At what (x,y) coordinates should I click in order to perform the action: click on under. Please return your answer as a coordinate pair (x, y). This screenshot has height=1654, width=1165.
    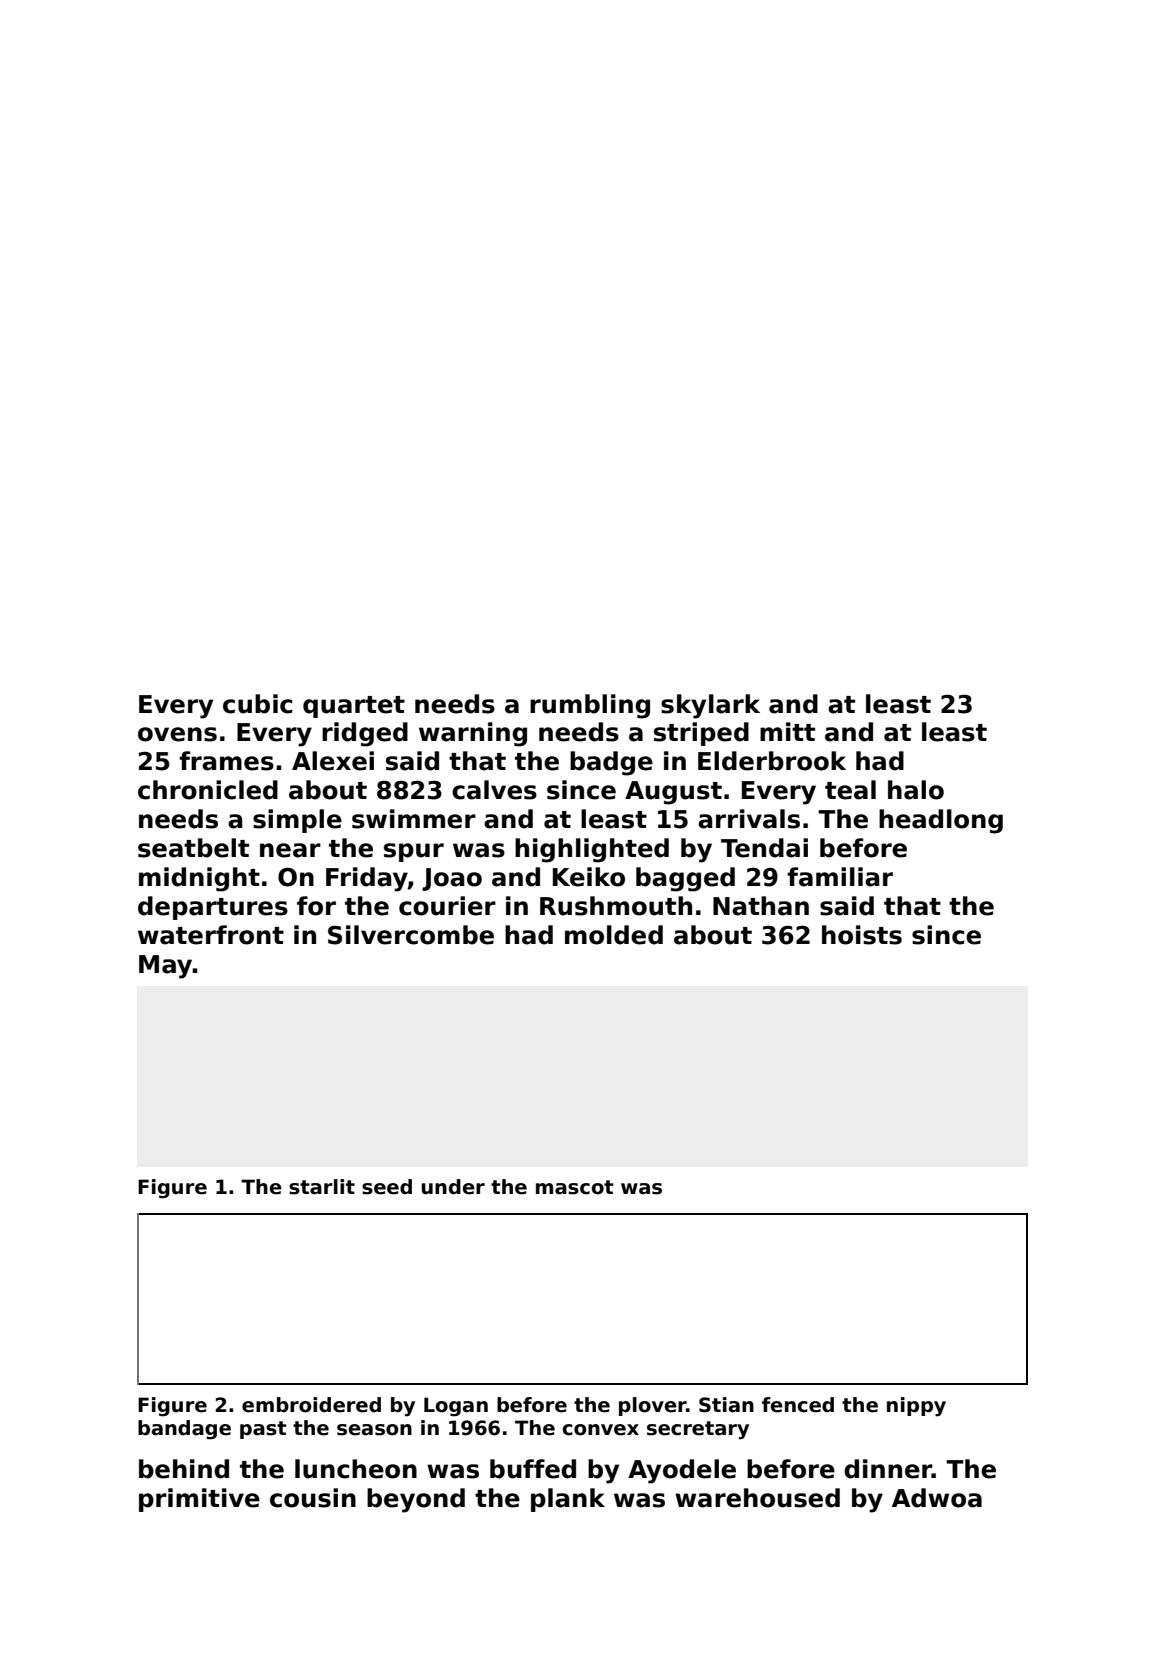
    Looking at the image, I should click on (453, 1187).
